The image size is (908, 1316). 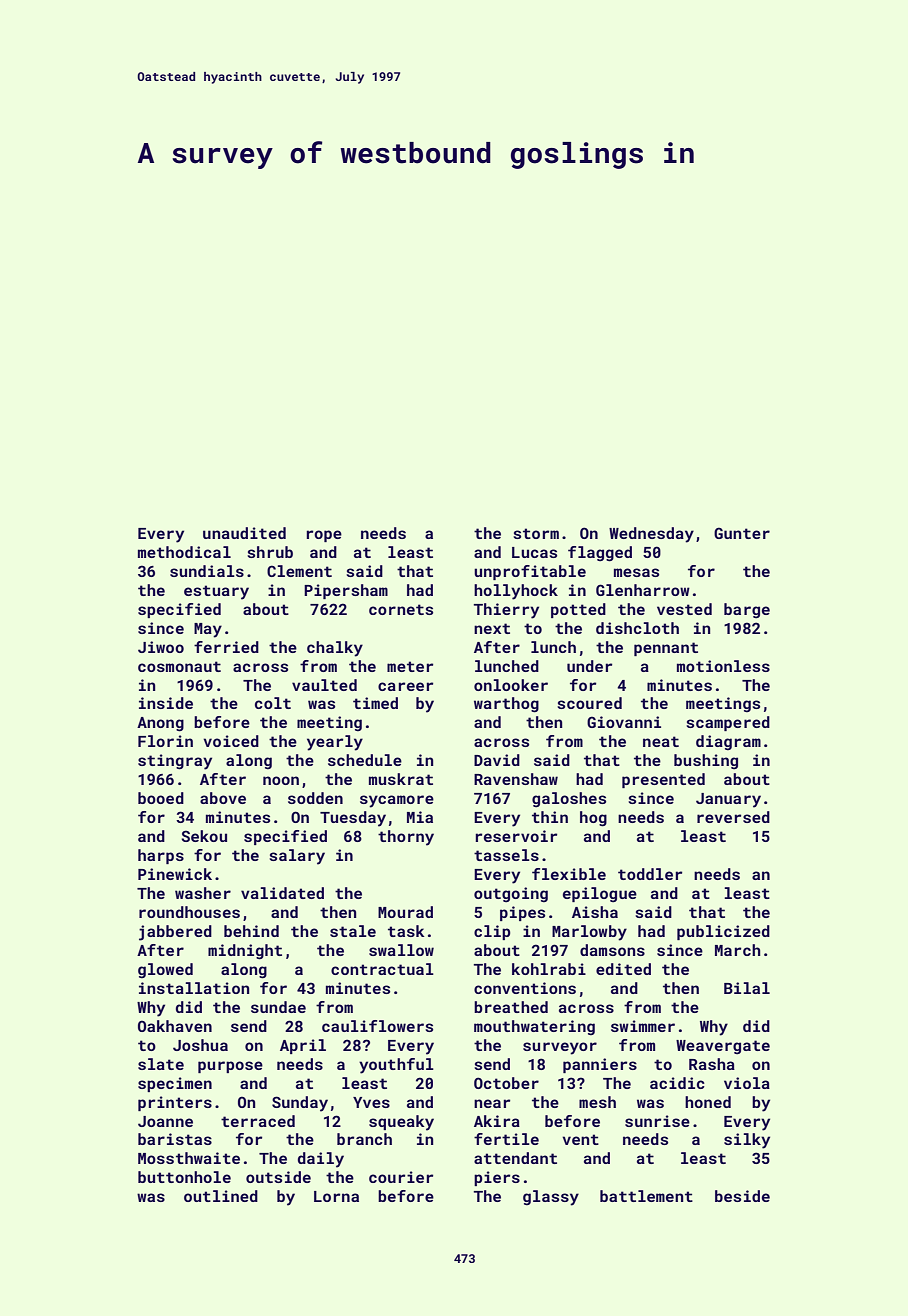 I want to click on Bilal, so click(x=747, y=988).
